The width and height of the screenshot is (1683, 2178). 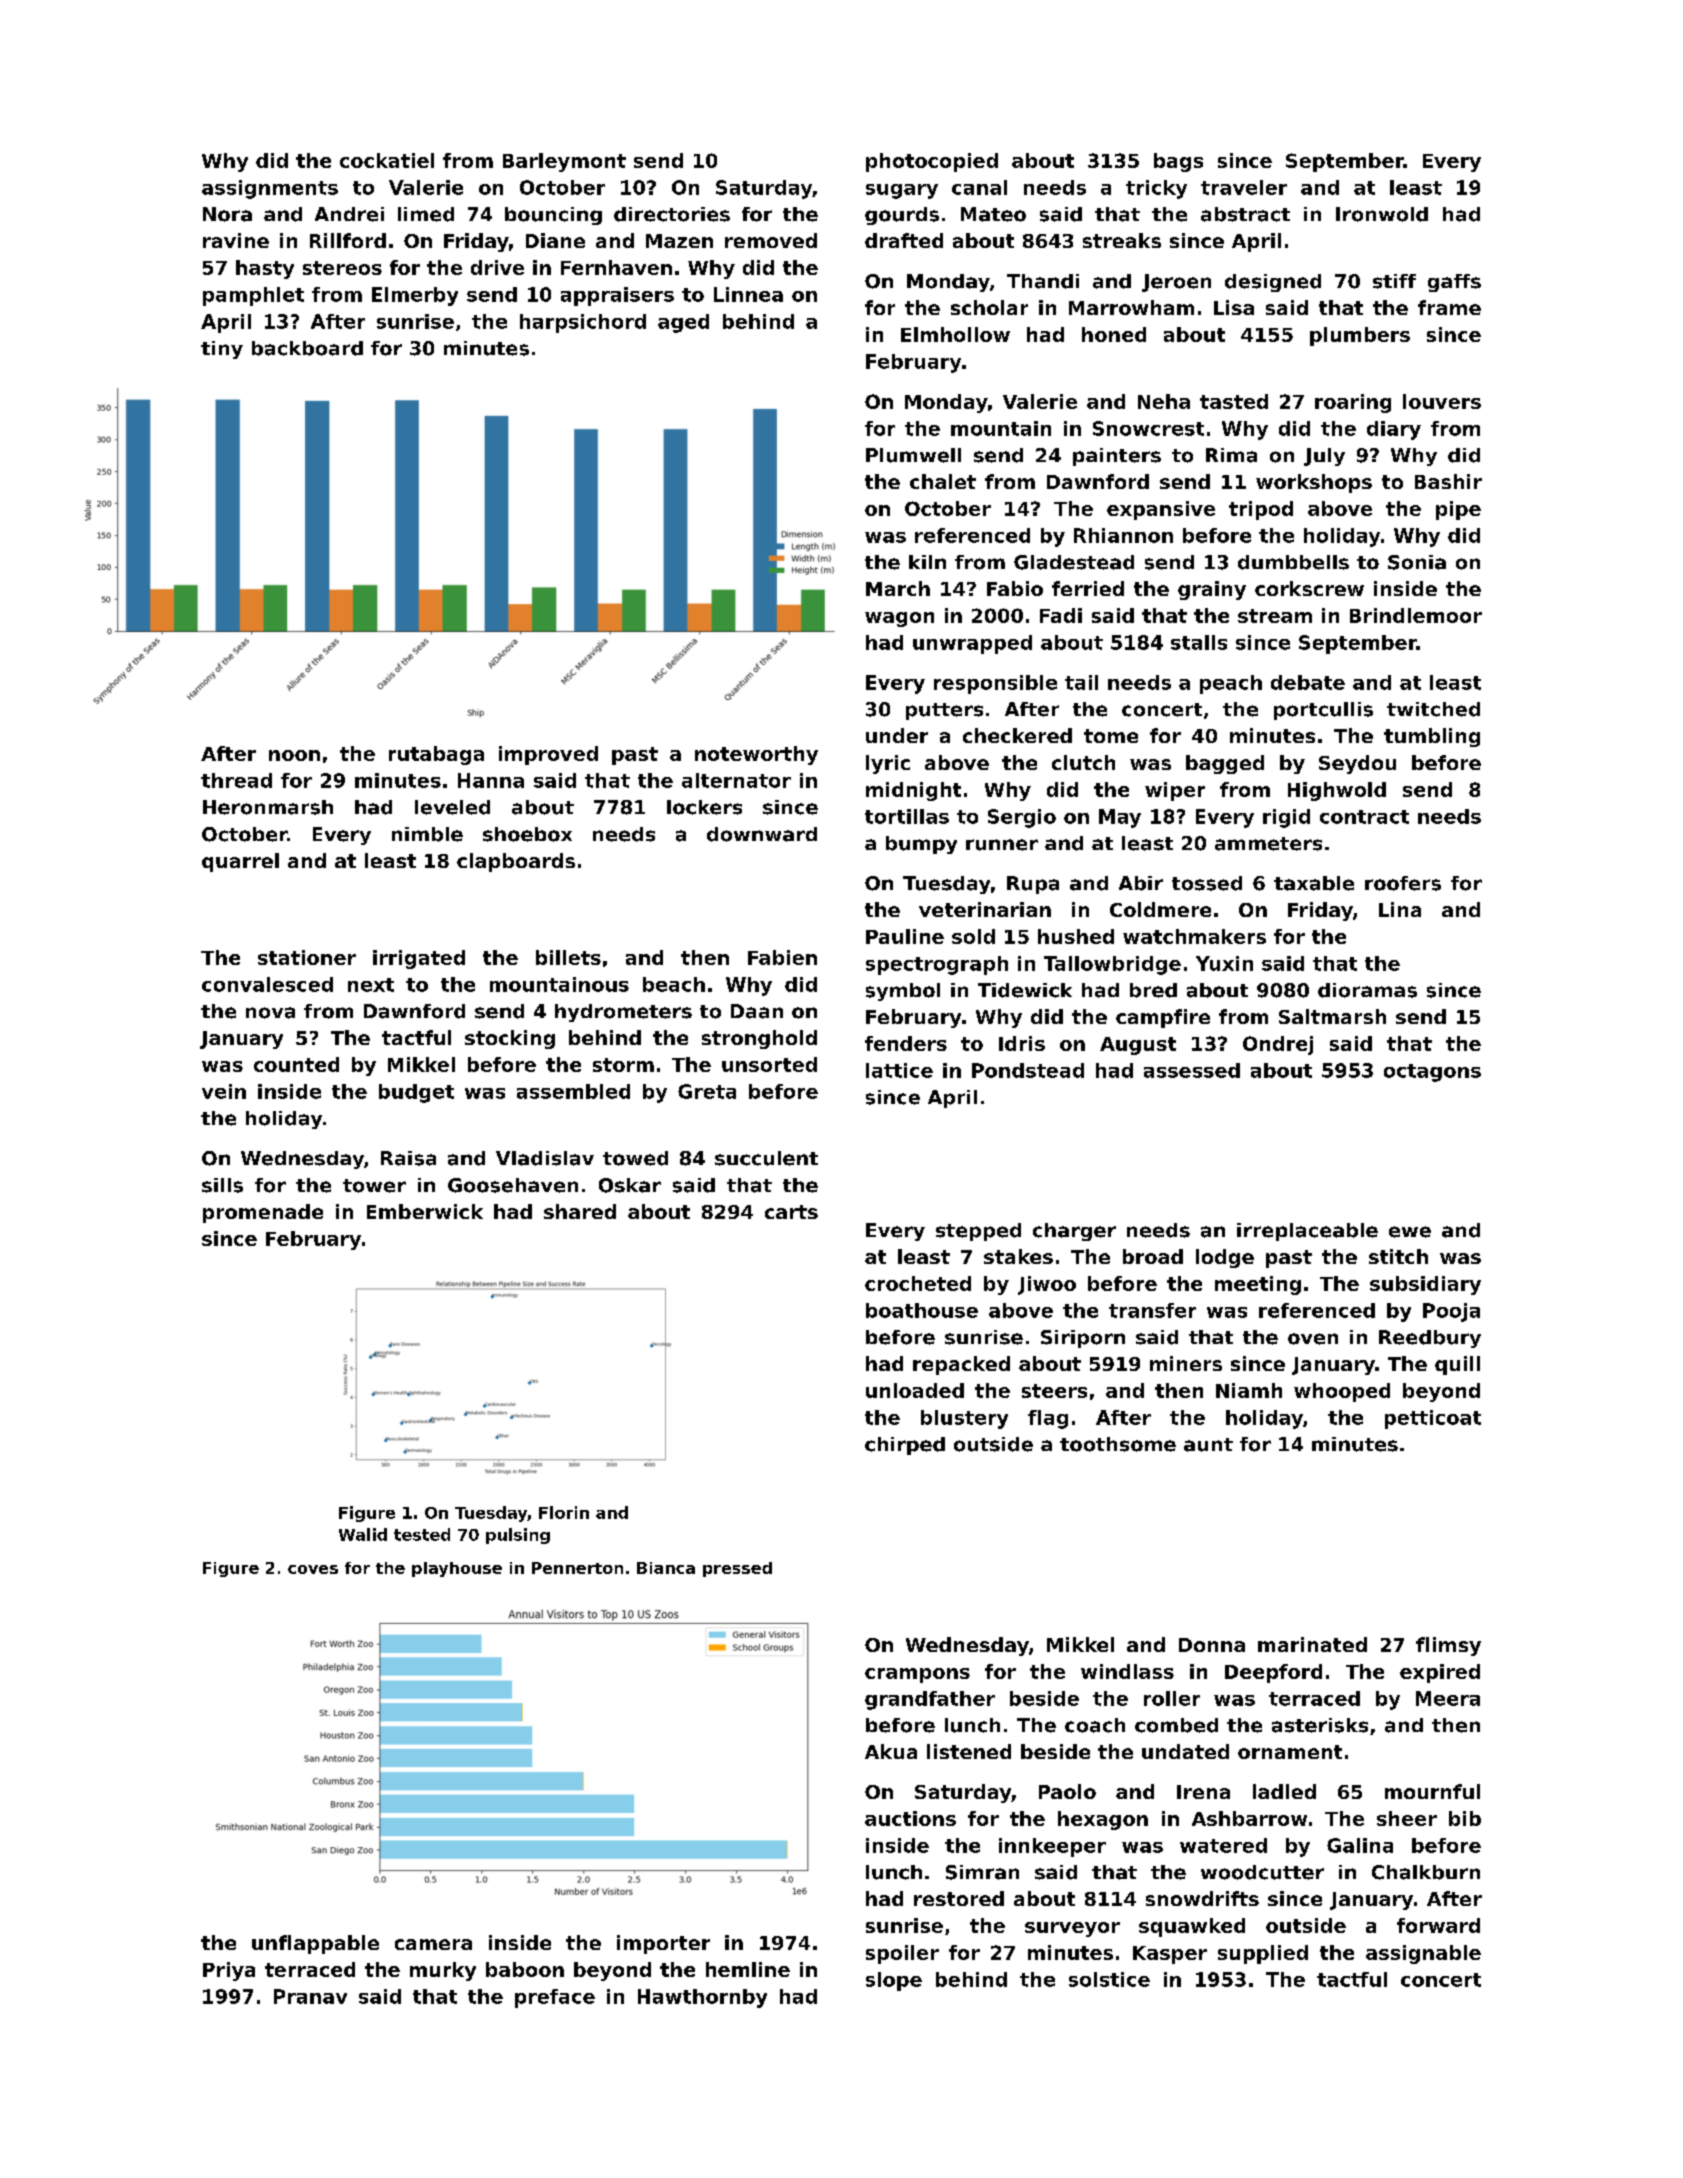 What do you see at coordinates (363, 1534) in the screenshot?
I see `Walid` at bounding box center [363, 1534].
